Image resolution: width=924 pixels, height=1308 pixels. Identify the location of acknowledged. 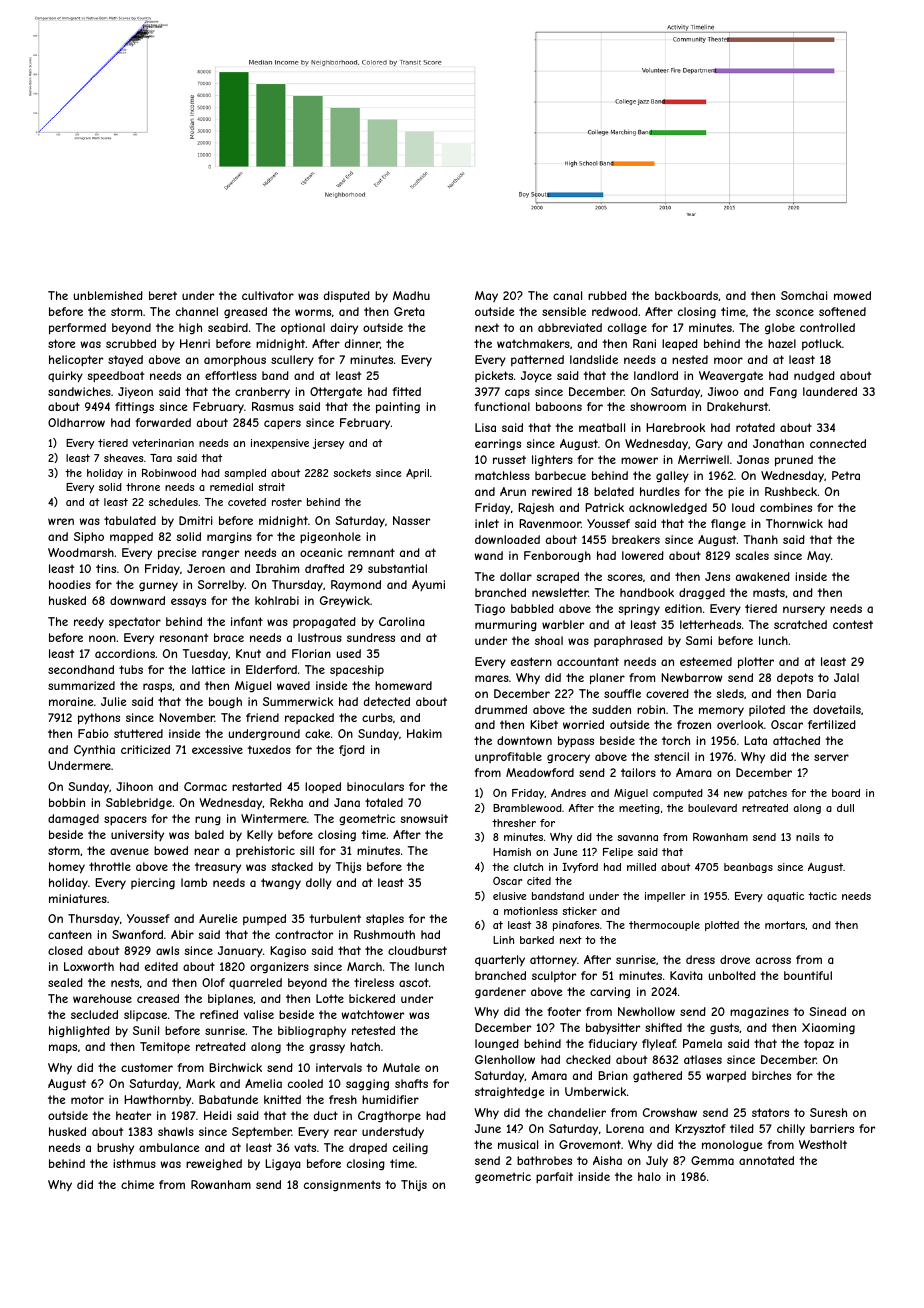
(668, 508).
